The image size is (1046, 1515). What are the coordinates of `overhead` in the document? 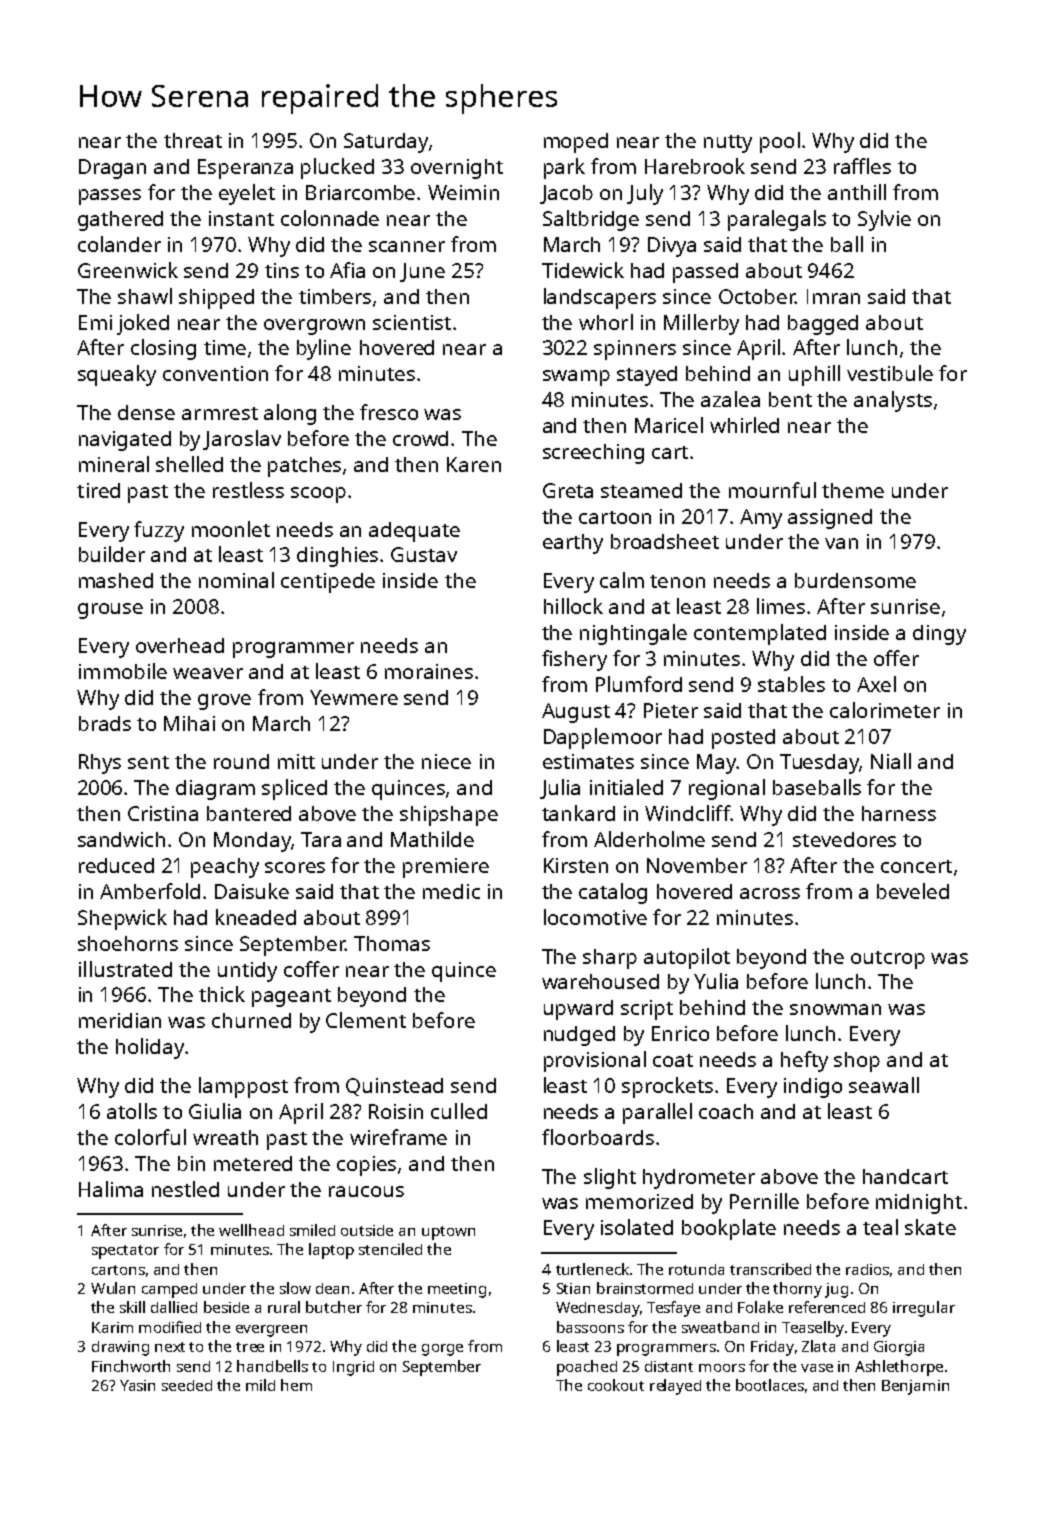 It's located at (180, 645).
